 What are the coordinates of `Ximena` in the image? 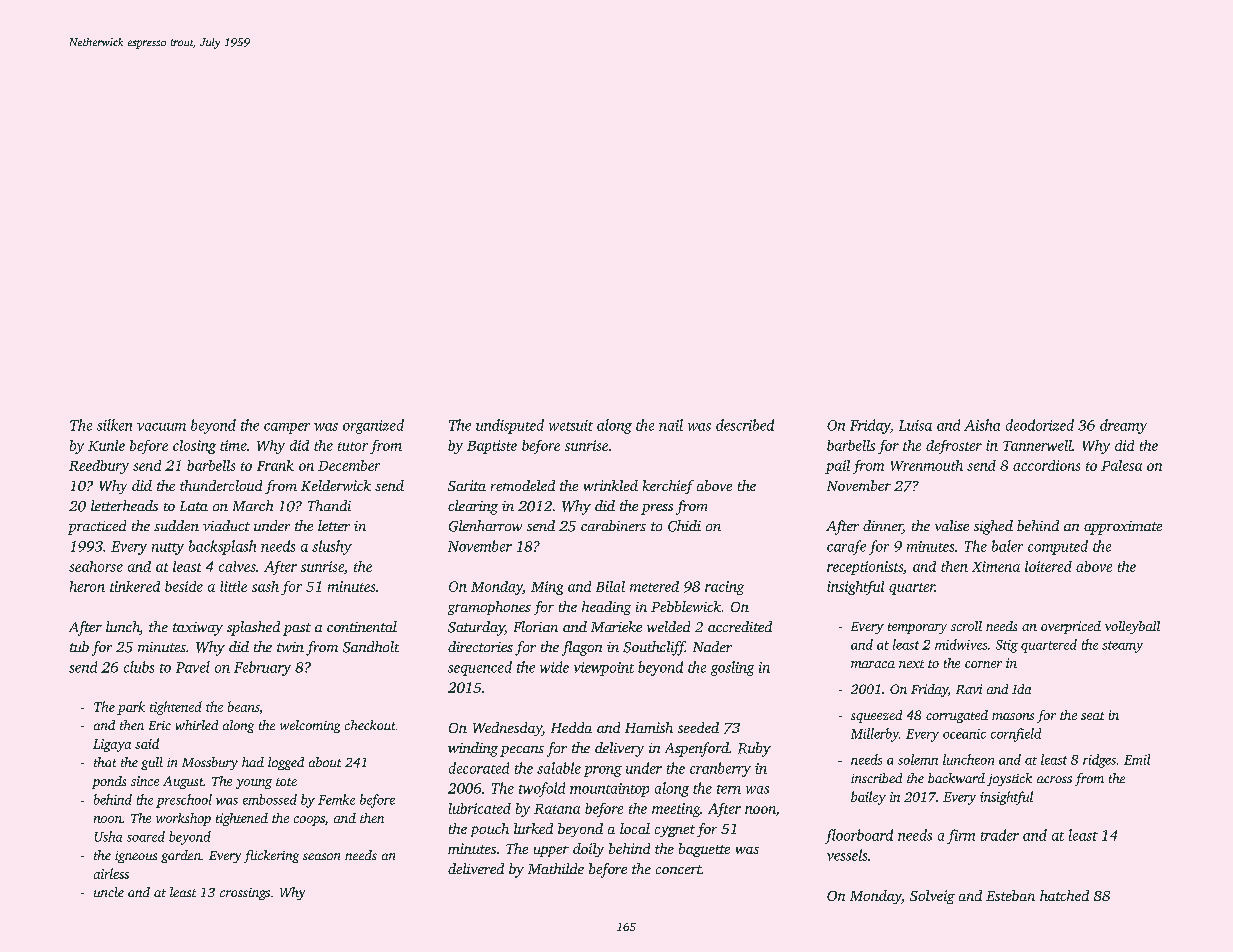 It's located at (996, 566).
